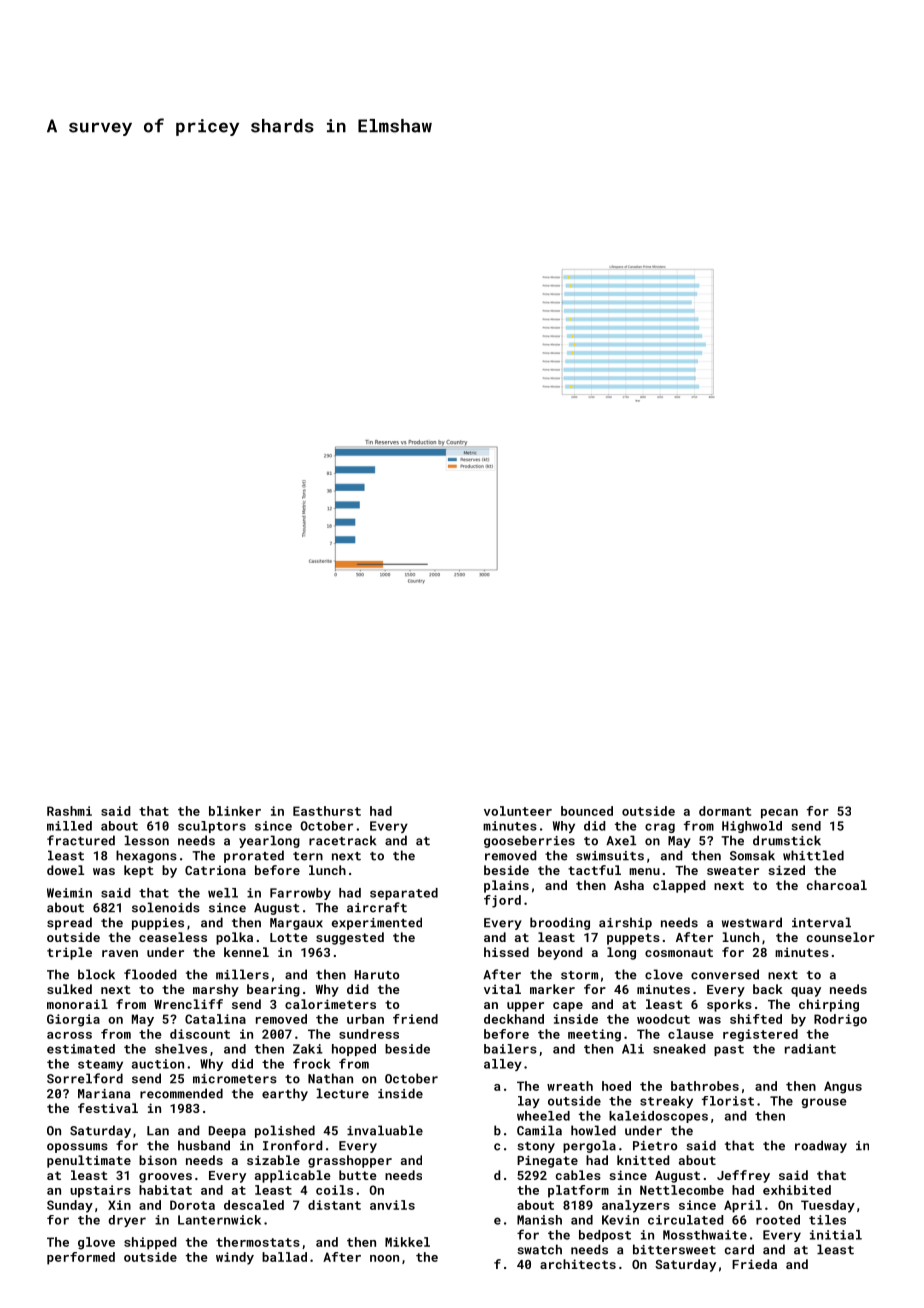  I want to click on noon, so click(384, 1258).
